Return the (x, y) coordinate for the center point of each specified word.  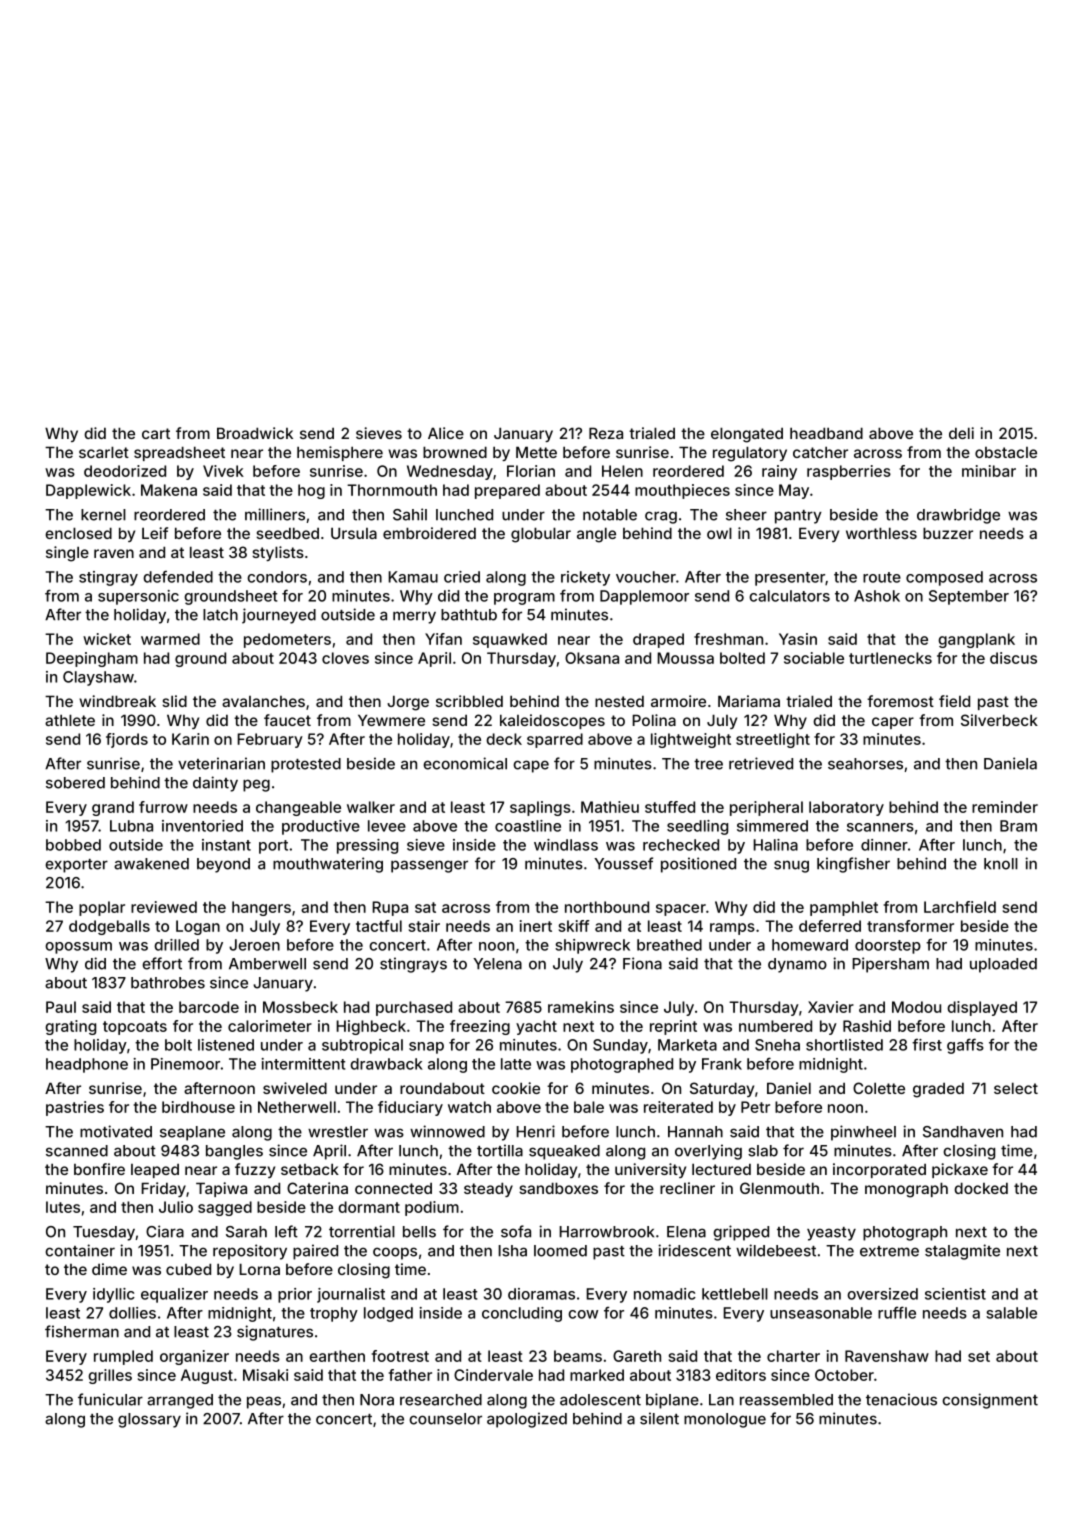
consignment (990, 1401)
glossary (149, 1420)
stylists (278, 553)
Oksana (592, 658)
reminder (1005, 807)
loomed (560, 1251)
